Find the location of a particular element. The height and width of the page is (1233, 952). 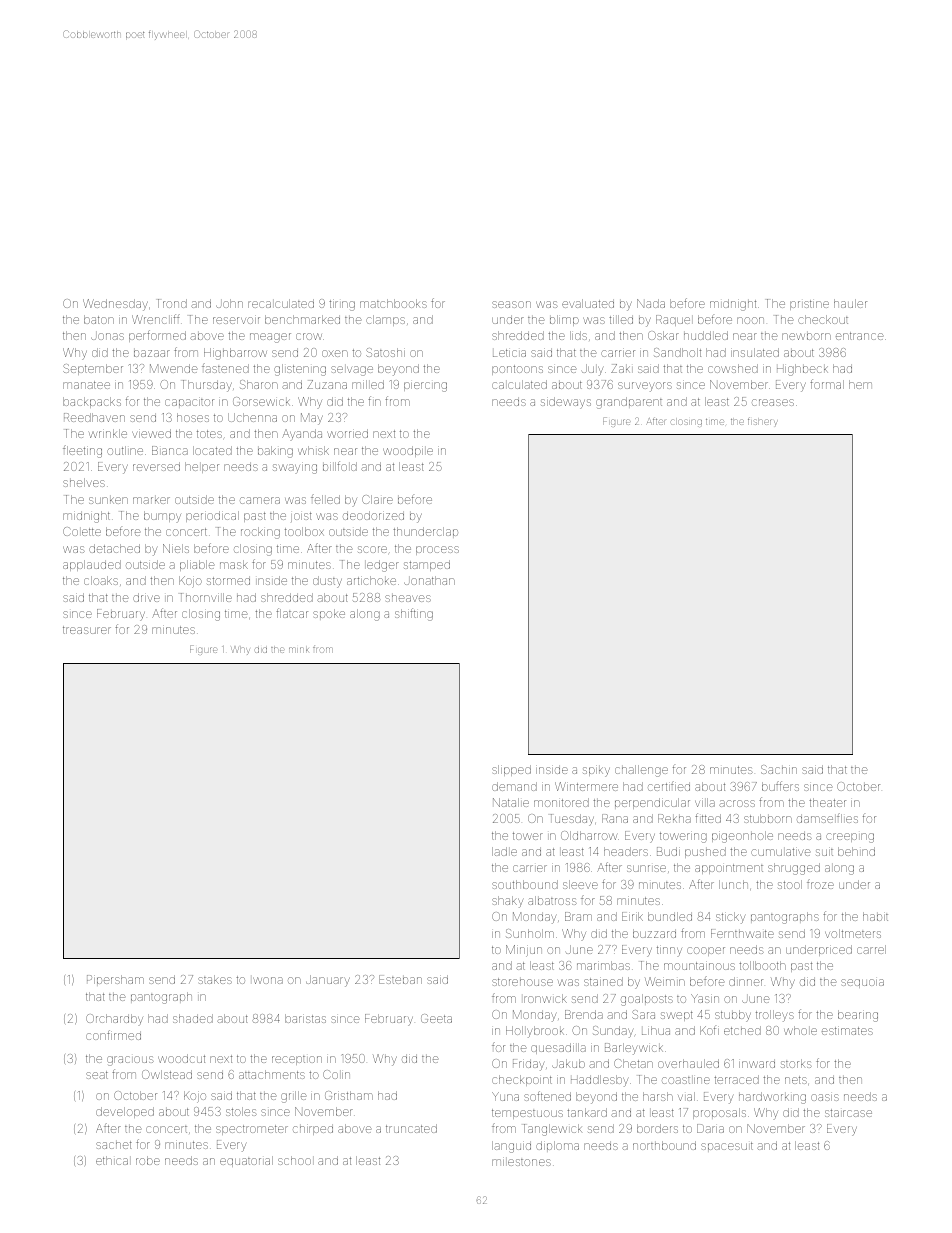

blimp is located at coordinates (564, 320).
